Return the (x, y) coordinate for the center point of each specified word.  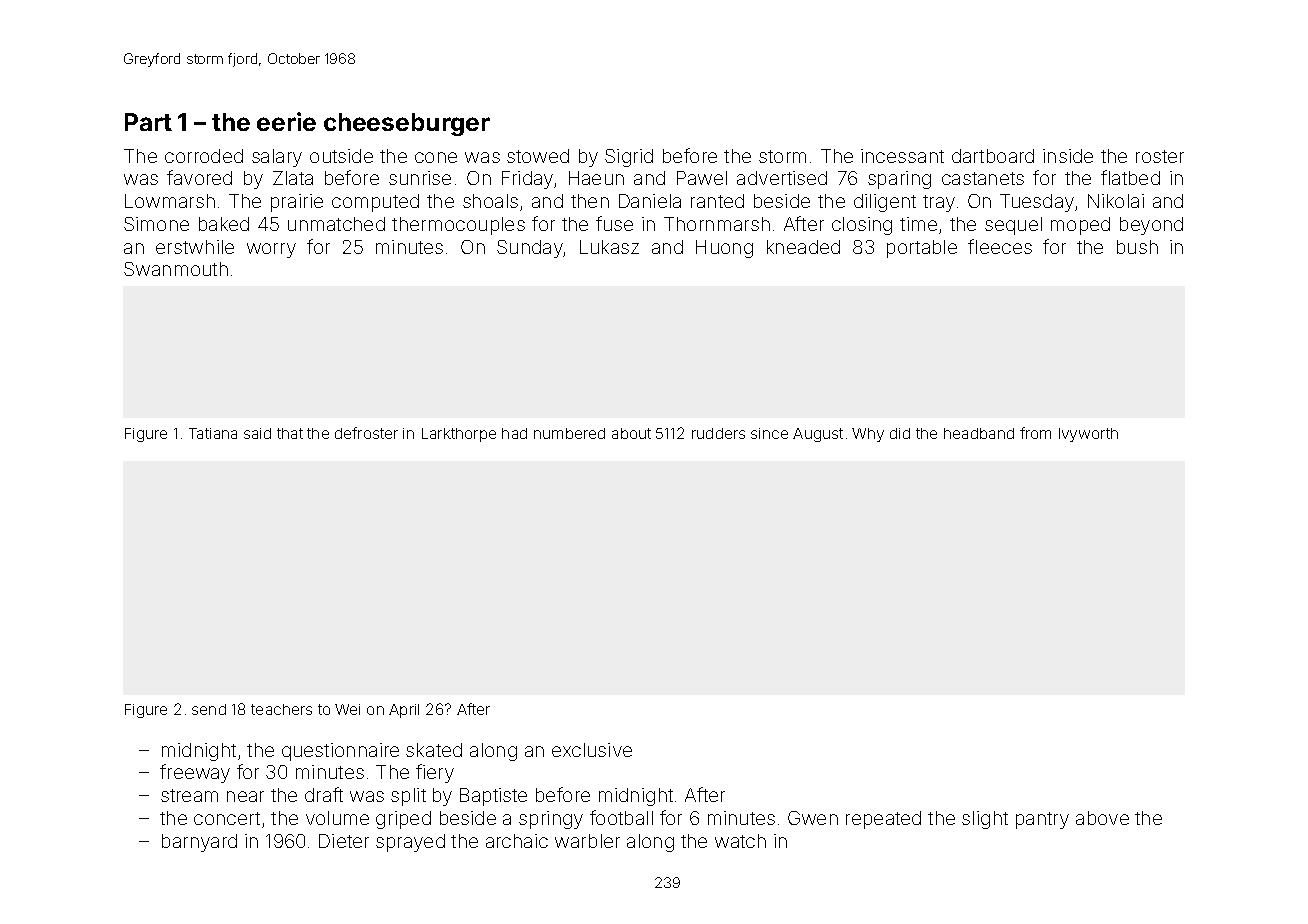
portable (922, 249)
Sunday (530, 249)
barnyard (199, 843)
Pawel (702, 178)
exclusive (592, 750)
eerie (286, 121)
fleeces (1000, 246)
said (257, 433)
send (209, 709)
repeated (883, 820)
